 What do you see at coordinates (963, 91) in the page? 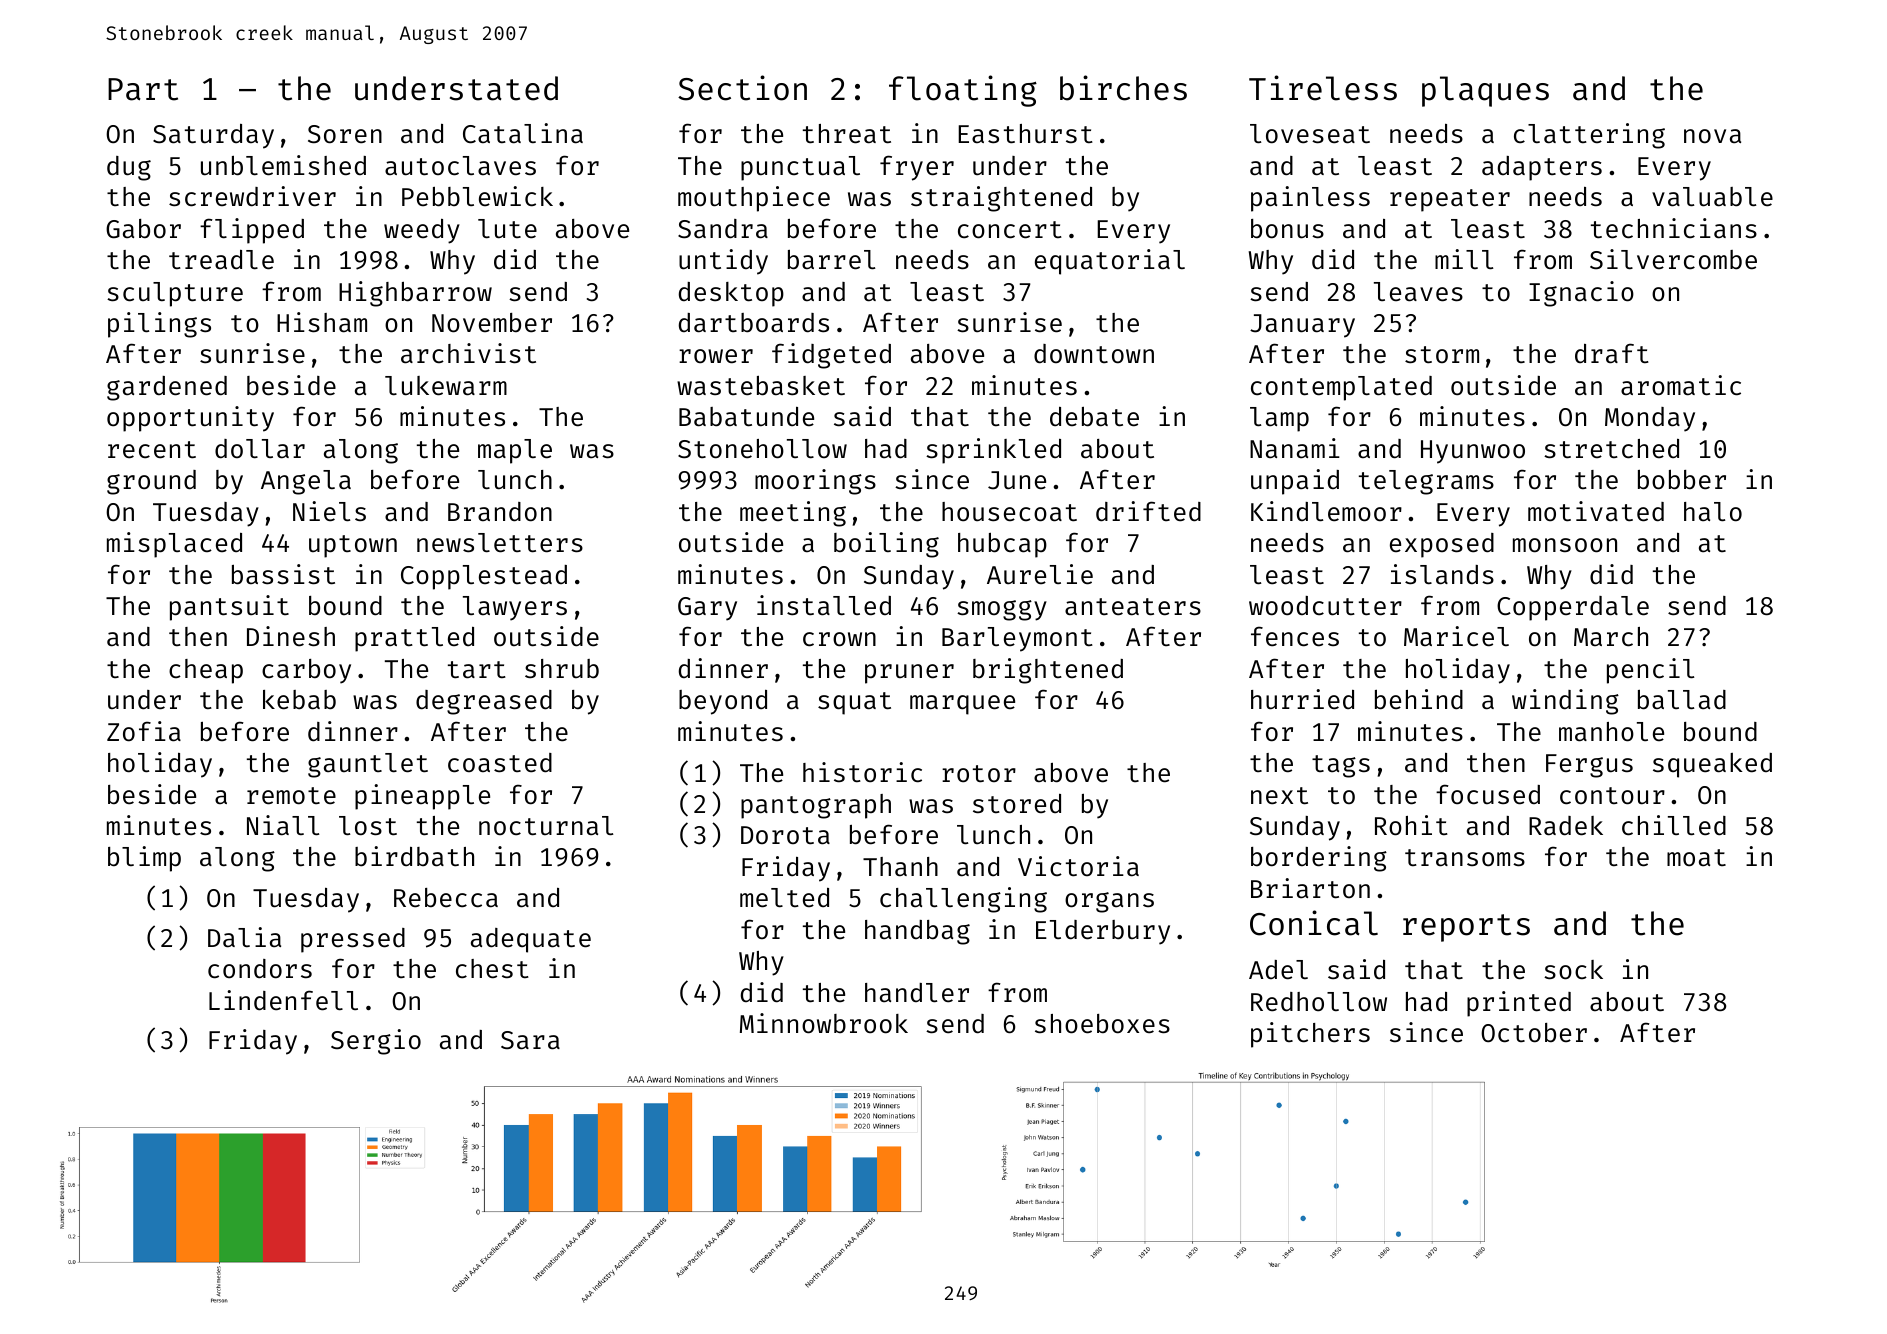
I see `floating` at bounding box center [963, 91].
